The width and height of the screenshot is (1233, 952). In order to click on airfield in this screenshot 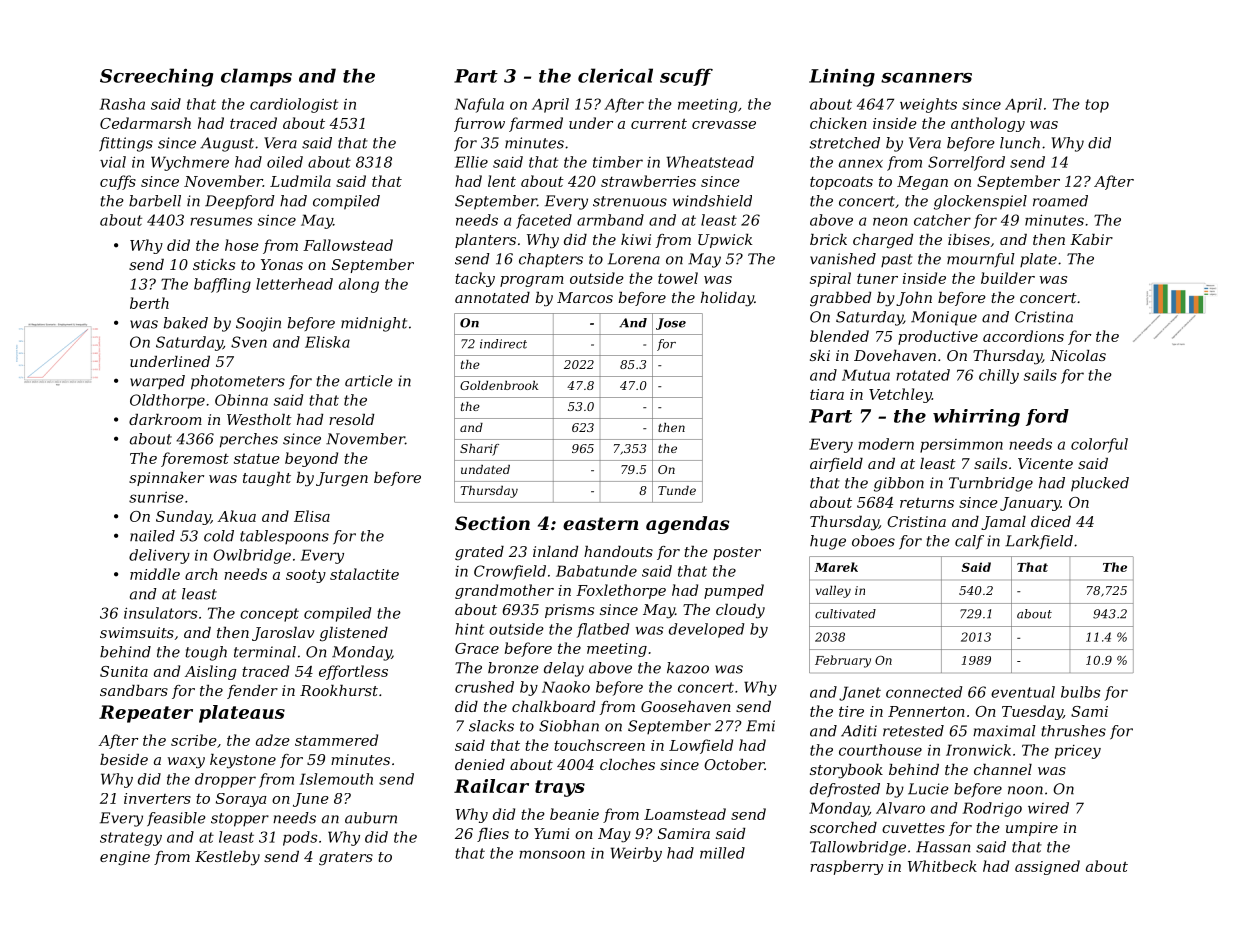, I will do `click(836, 465)`.
